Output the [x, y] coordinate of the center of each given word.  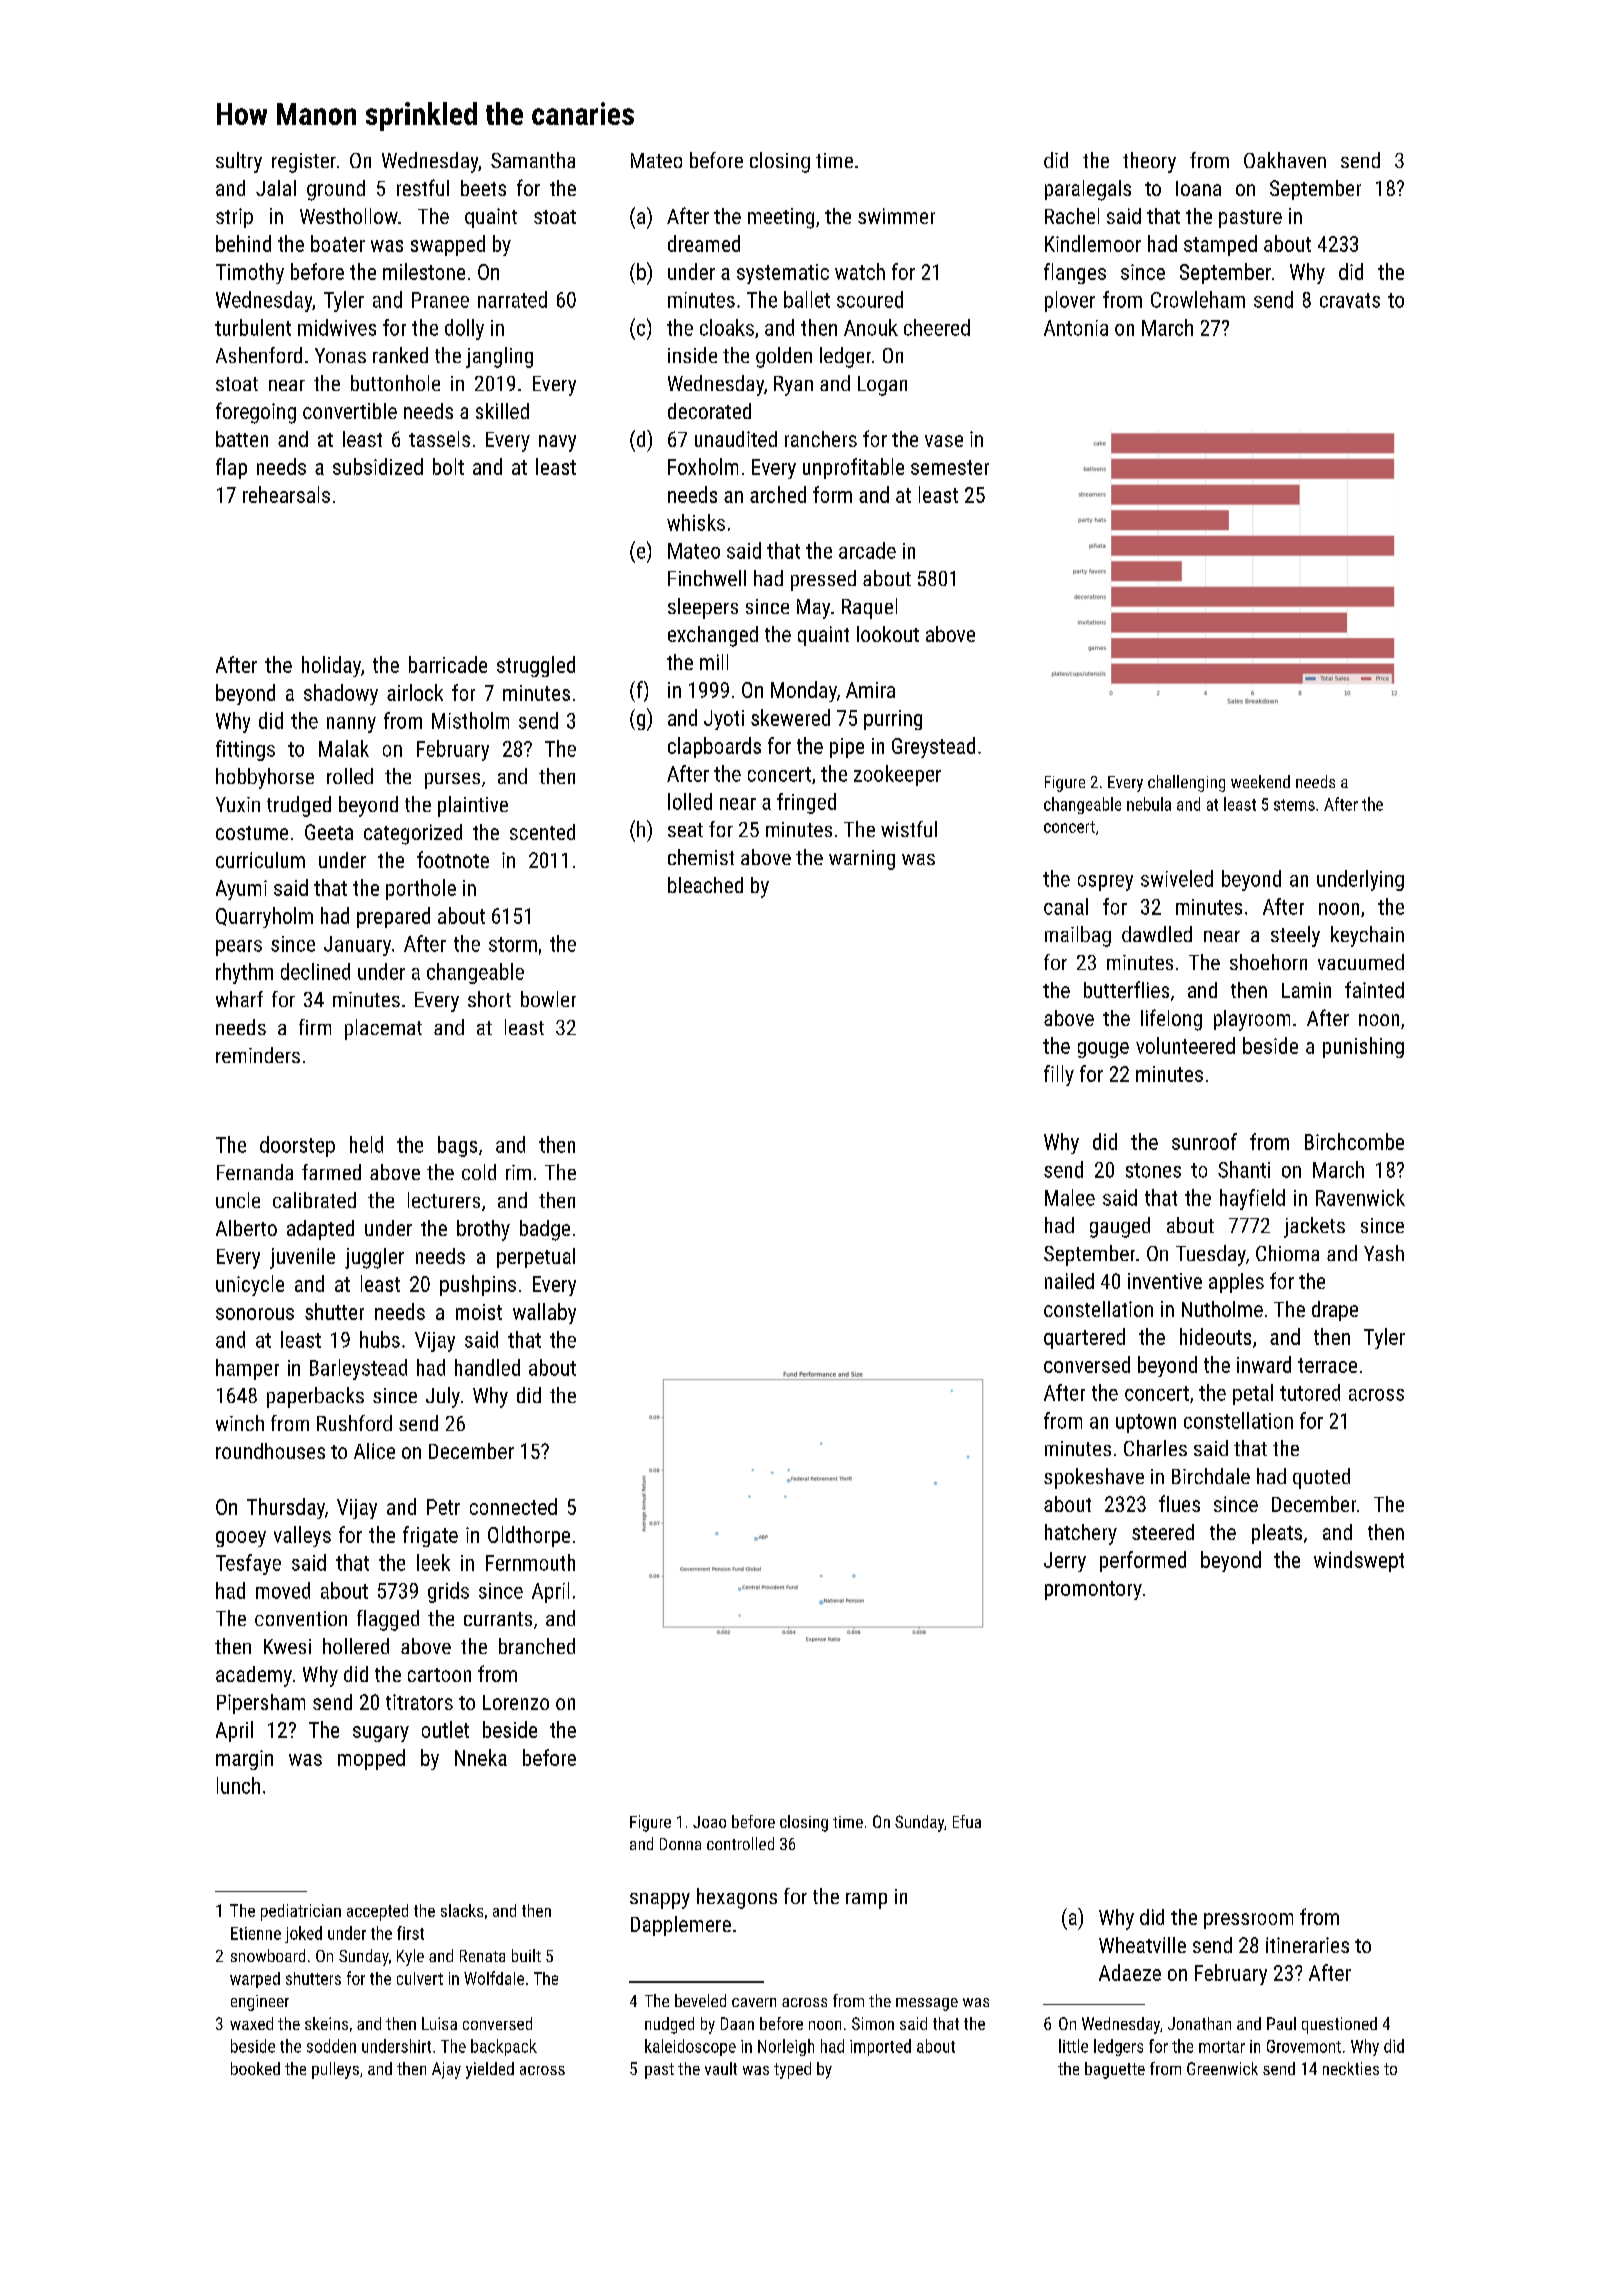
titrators [419, 1702]
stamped [1220, 245]
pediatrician [301, 1912]
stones [1153, 1170]
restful [423, 187]
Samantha [533, 160]
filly [1059, 1075]
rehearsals [286, 494]
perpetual [536, 1258]
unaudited [736, 439]
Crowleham [1198, 299]
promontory [1093, 1590]
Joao [709, 1822]
